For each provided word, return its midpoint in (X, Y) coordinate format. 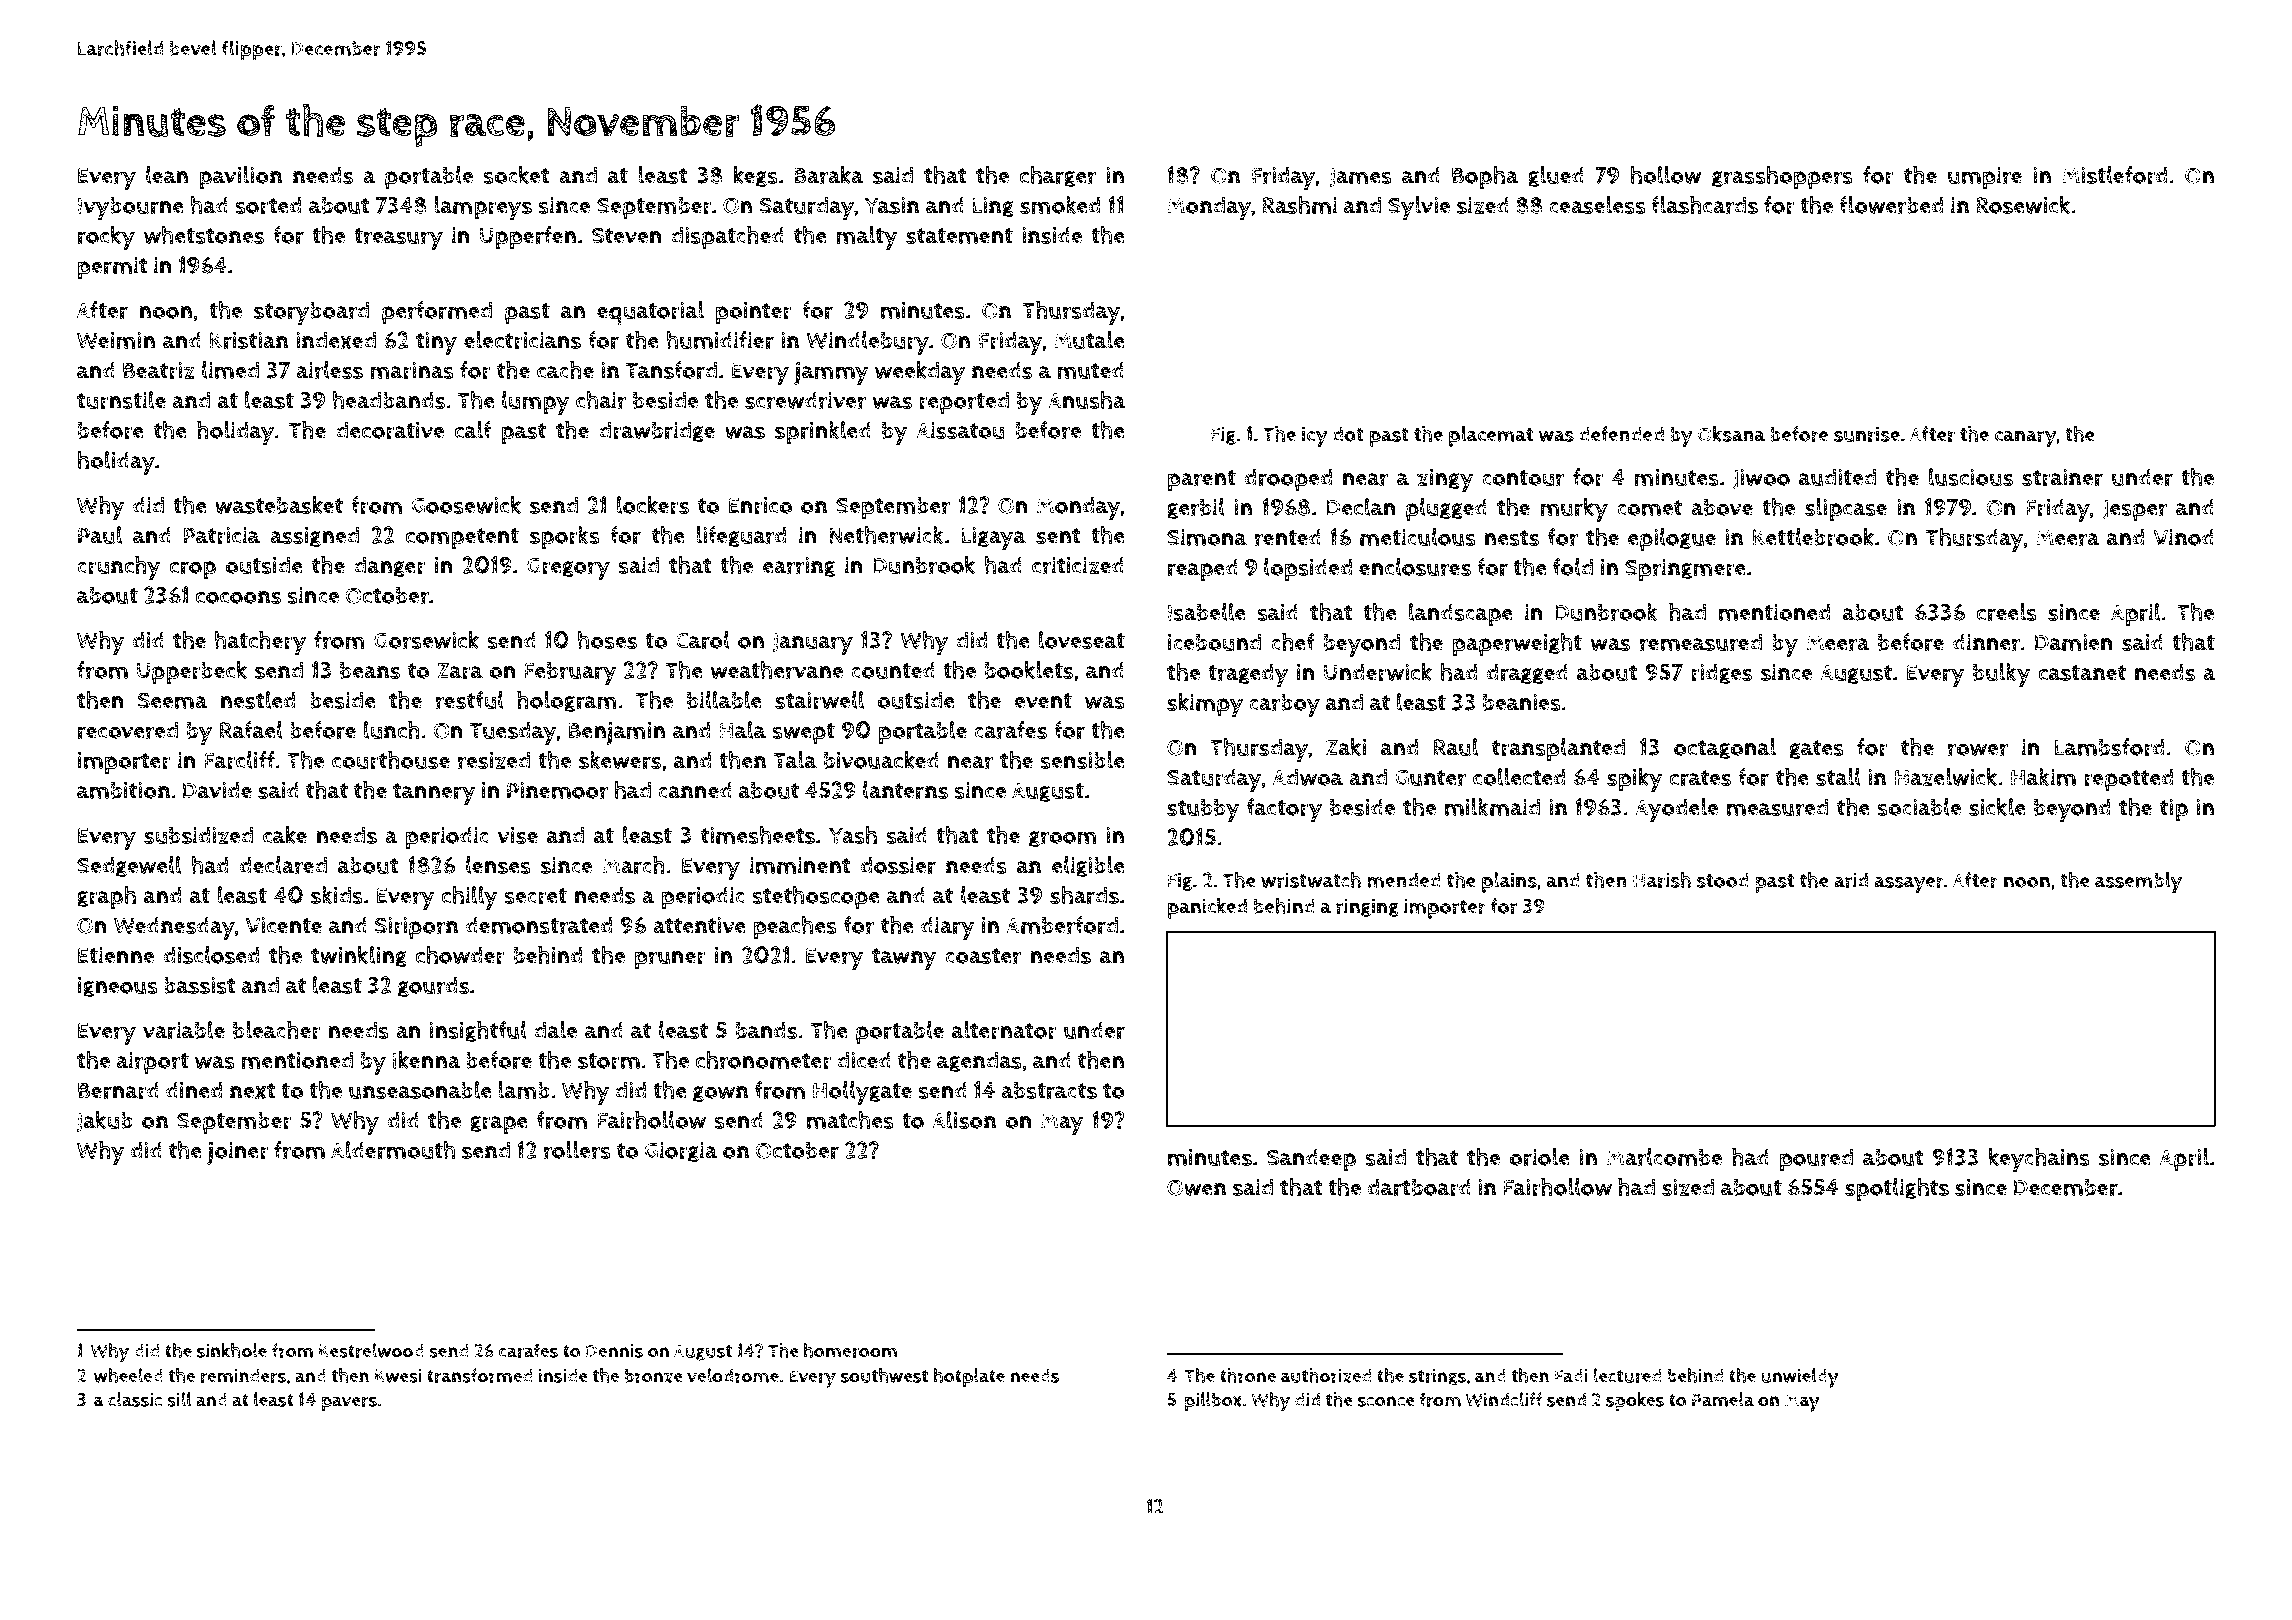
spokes (1635, 1401)
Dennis (614, 1351)
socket (516, 175)
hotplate (969, 1377)
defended (1621, 434)
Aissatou (961, 430)
